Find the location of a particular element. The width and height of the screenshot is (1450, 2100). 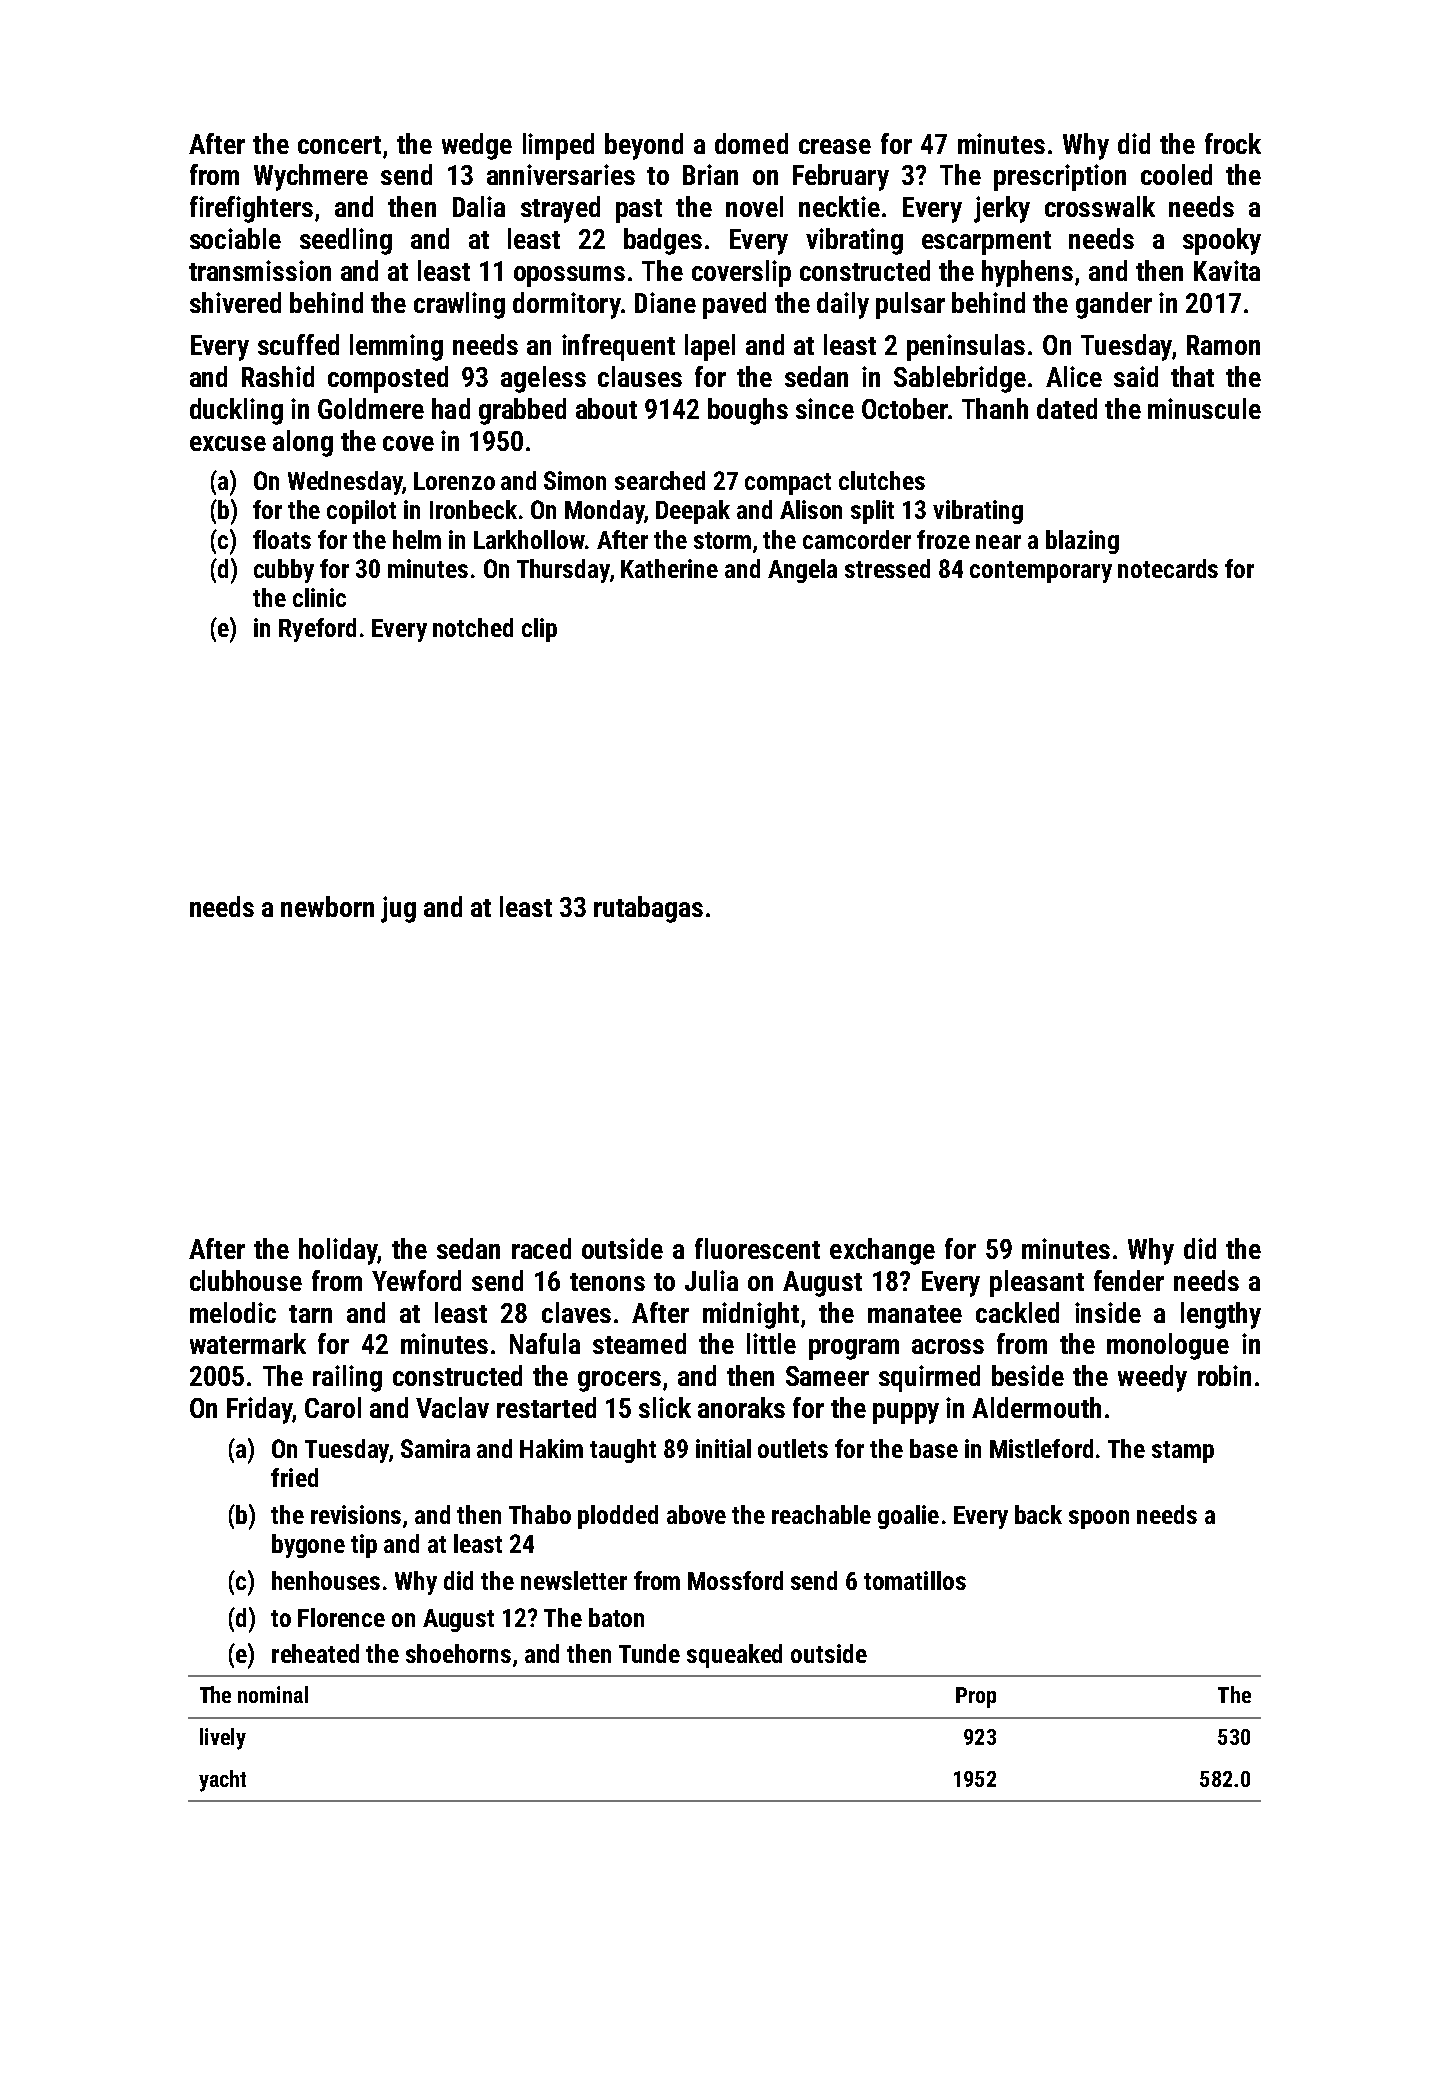

shoehorns is located at coordinates (458, 1653).
